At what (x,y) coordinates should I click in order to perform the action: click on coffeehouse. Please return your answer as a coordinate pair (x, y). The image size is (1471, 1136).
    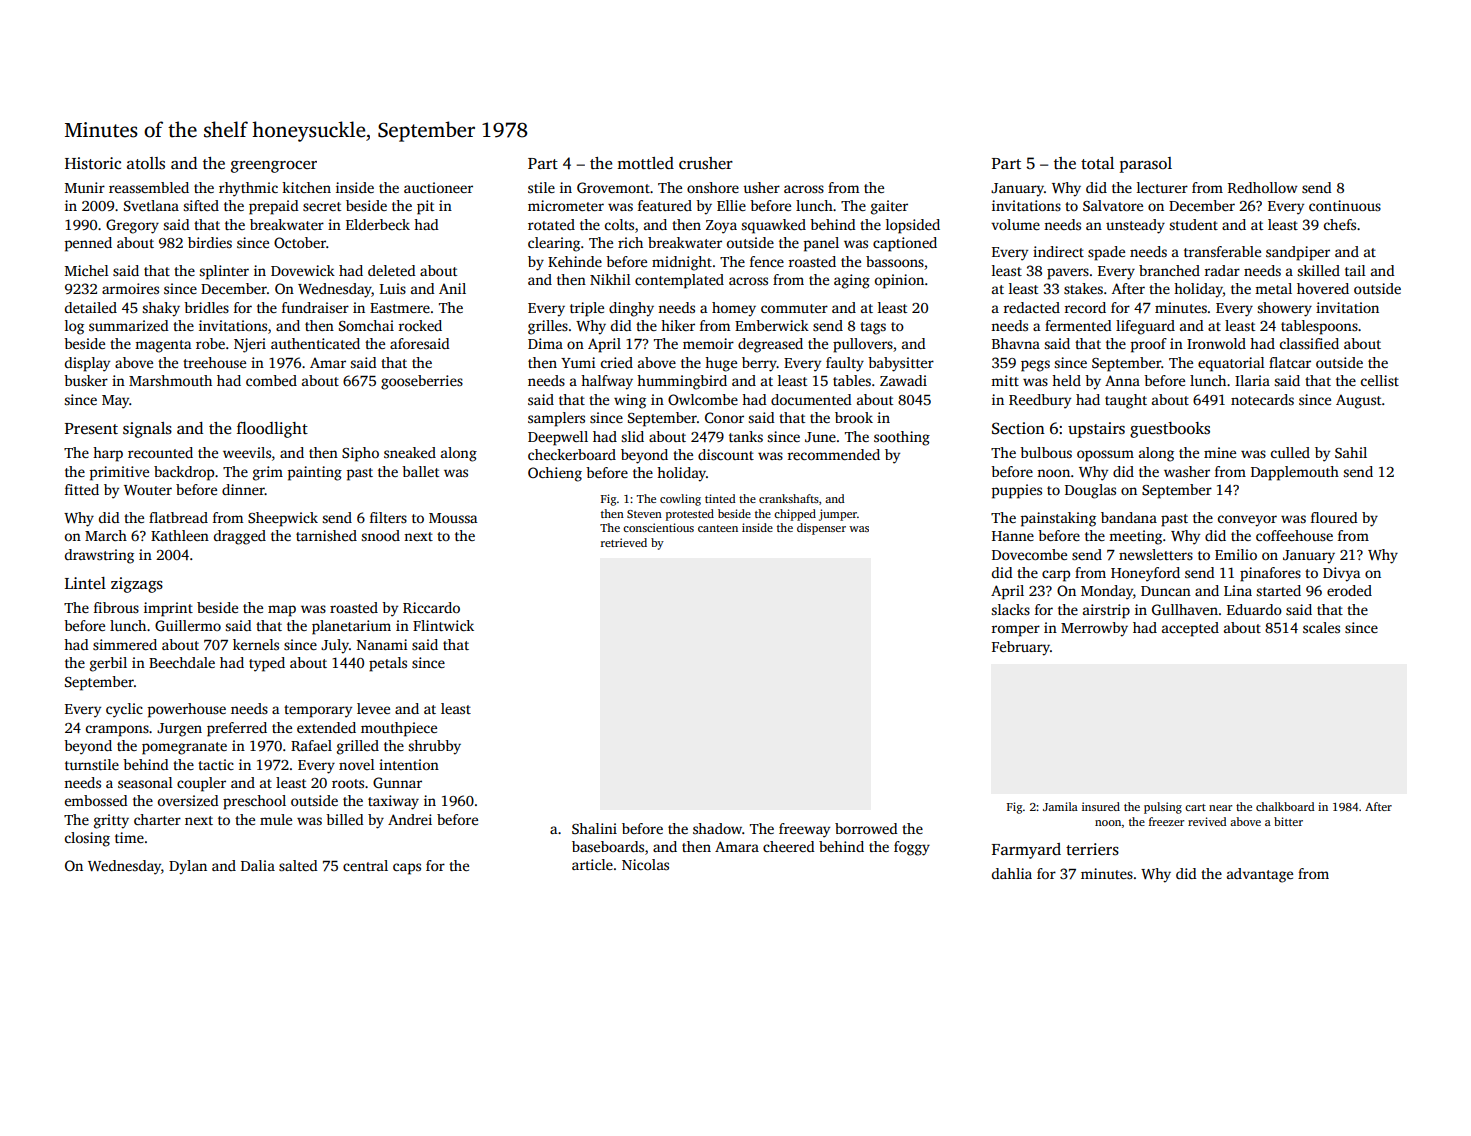
    Looking at the image, I should click on (1294, 535).
